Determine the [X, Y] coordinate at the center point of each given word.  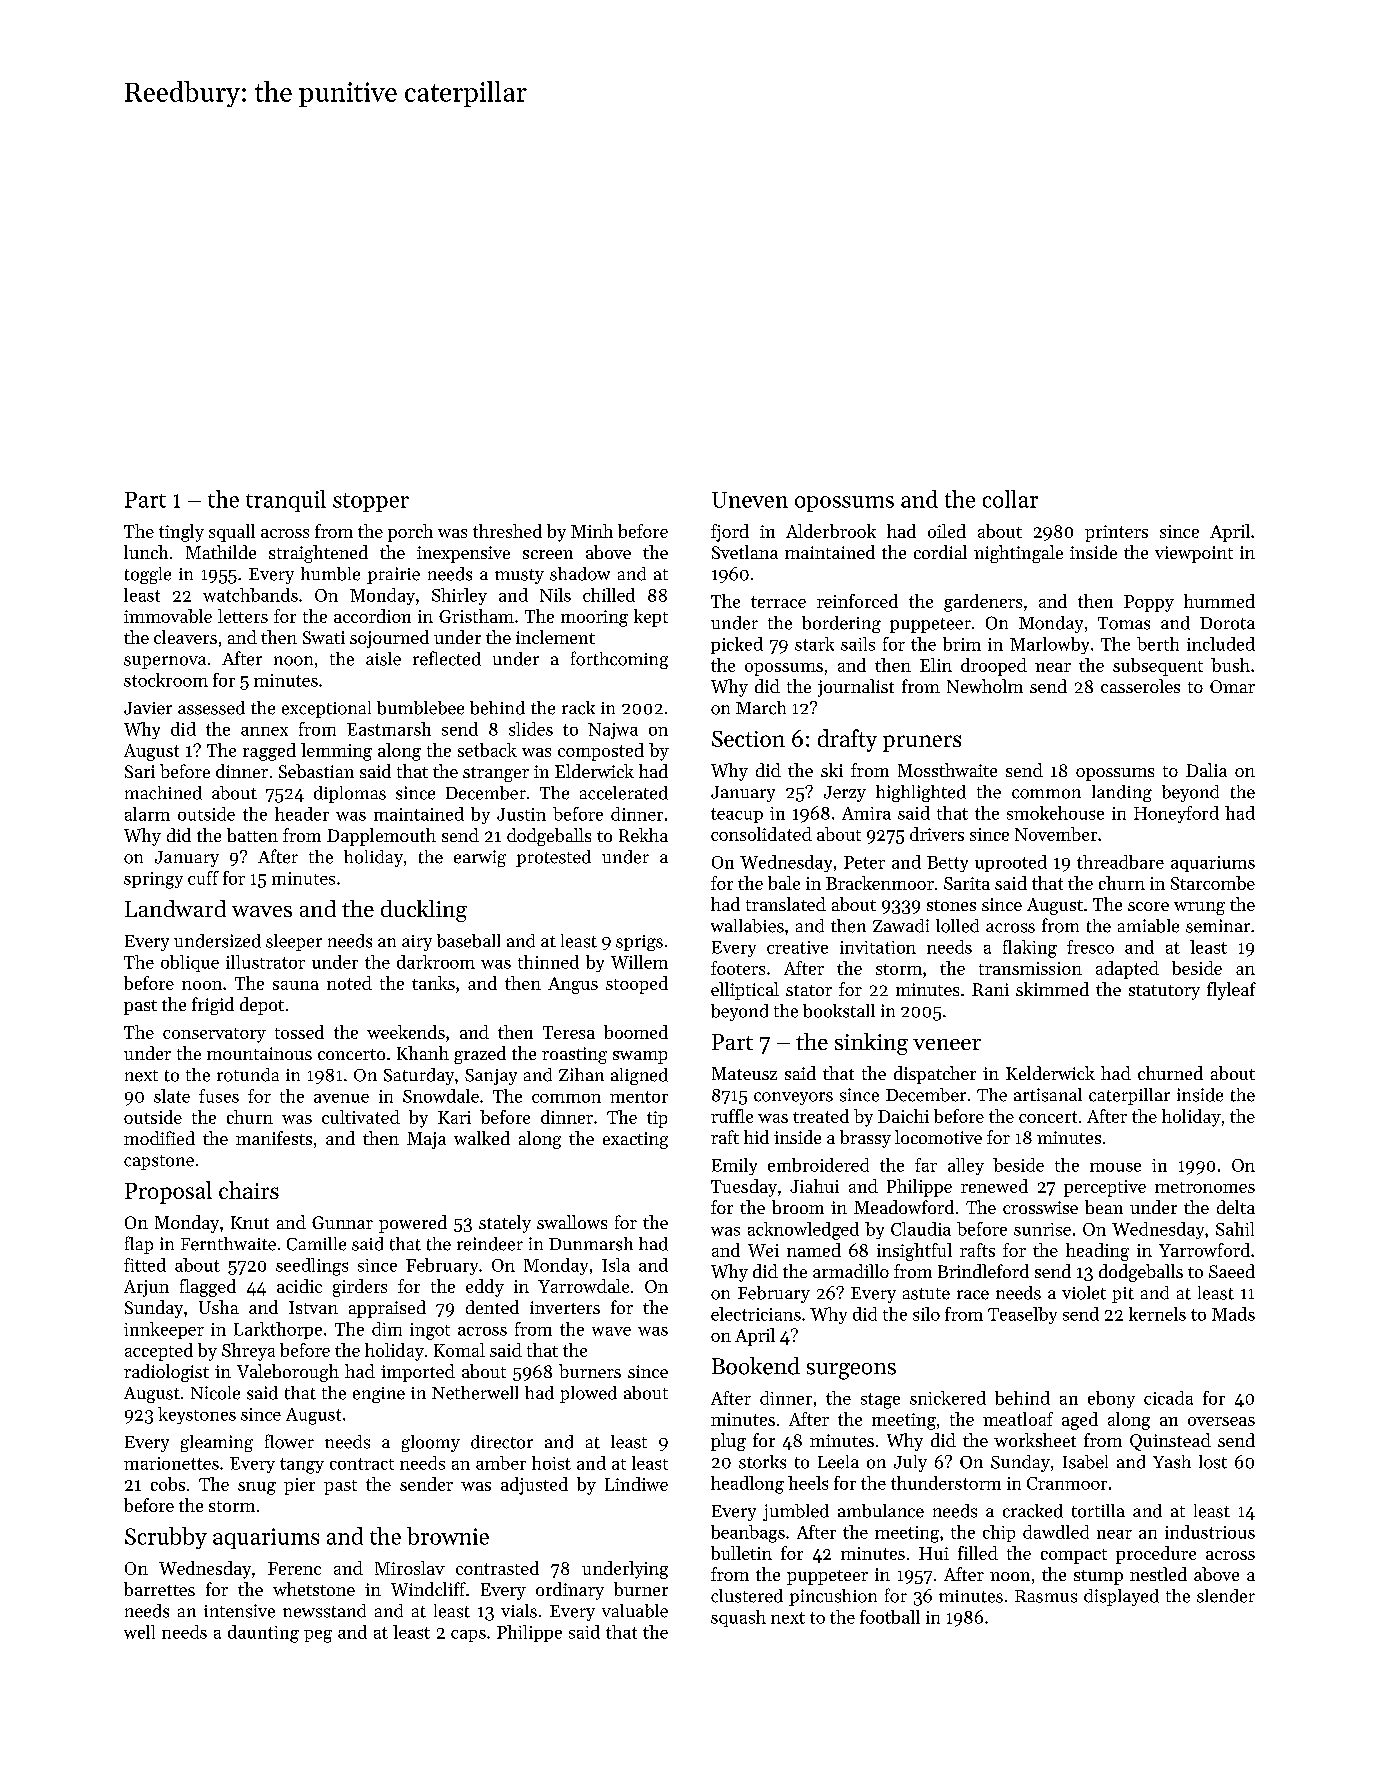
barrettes [159, 1589]
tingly [181, 533]
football [890, 1617]
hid [756, 1137]
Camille [316, 1244]
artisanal [1048, 1095]
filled [978, 1553]
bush [1230, 665]
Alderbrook [831, 531]
